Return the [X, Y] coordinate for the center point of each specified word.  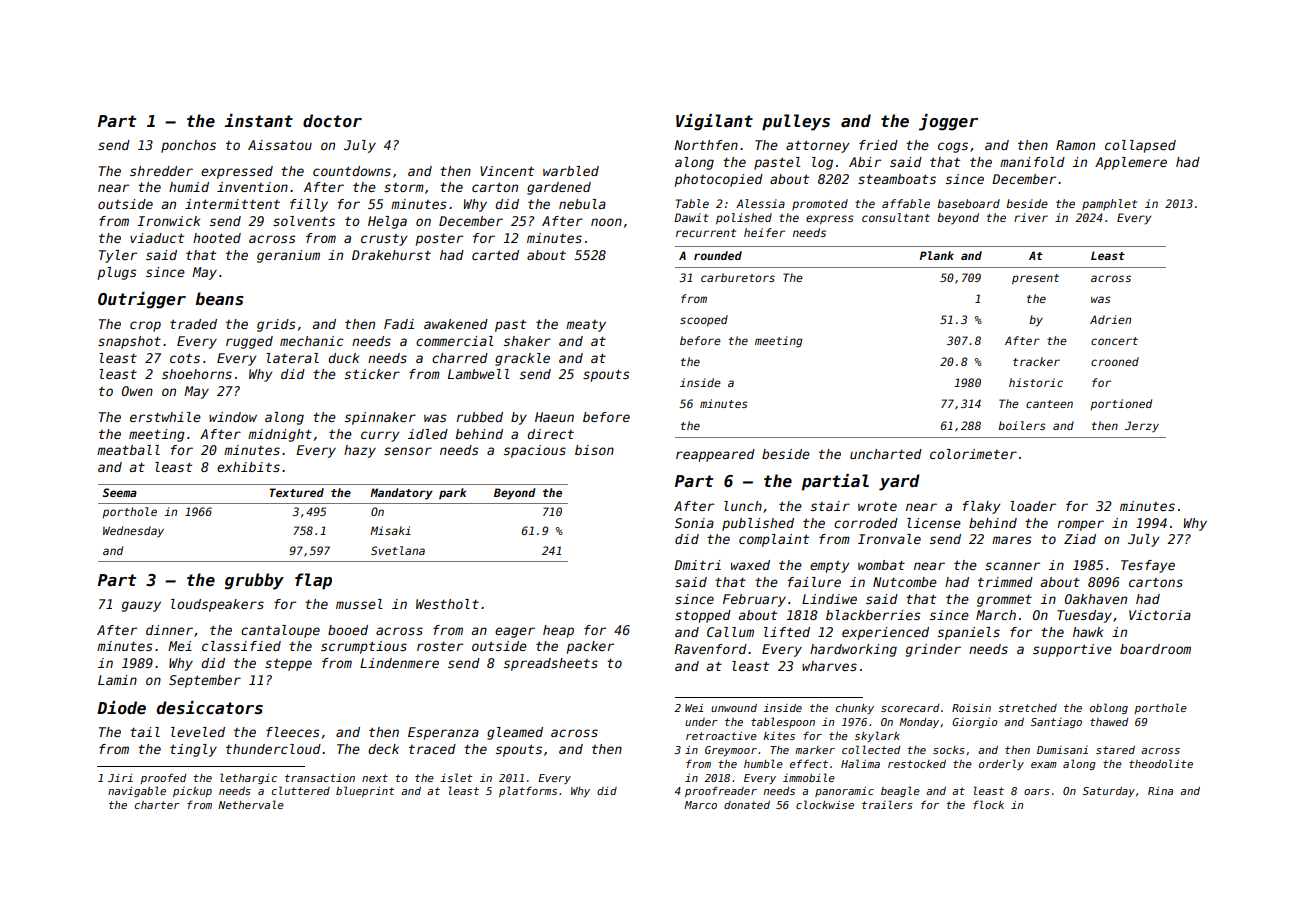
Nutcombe [905, 582]
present [1035, 279]
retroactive [721, 736]
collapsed [1140, 146]
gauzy [141, 606]
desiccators [210, 708]
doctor [332, 121]
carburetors [738, 277]
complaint [774, 540]
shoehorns [197, 374]
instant [259, 121]
